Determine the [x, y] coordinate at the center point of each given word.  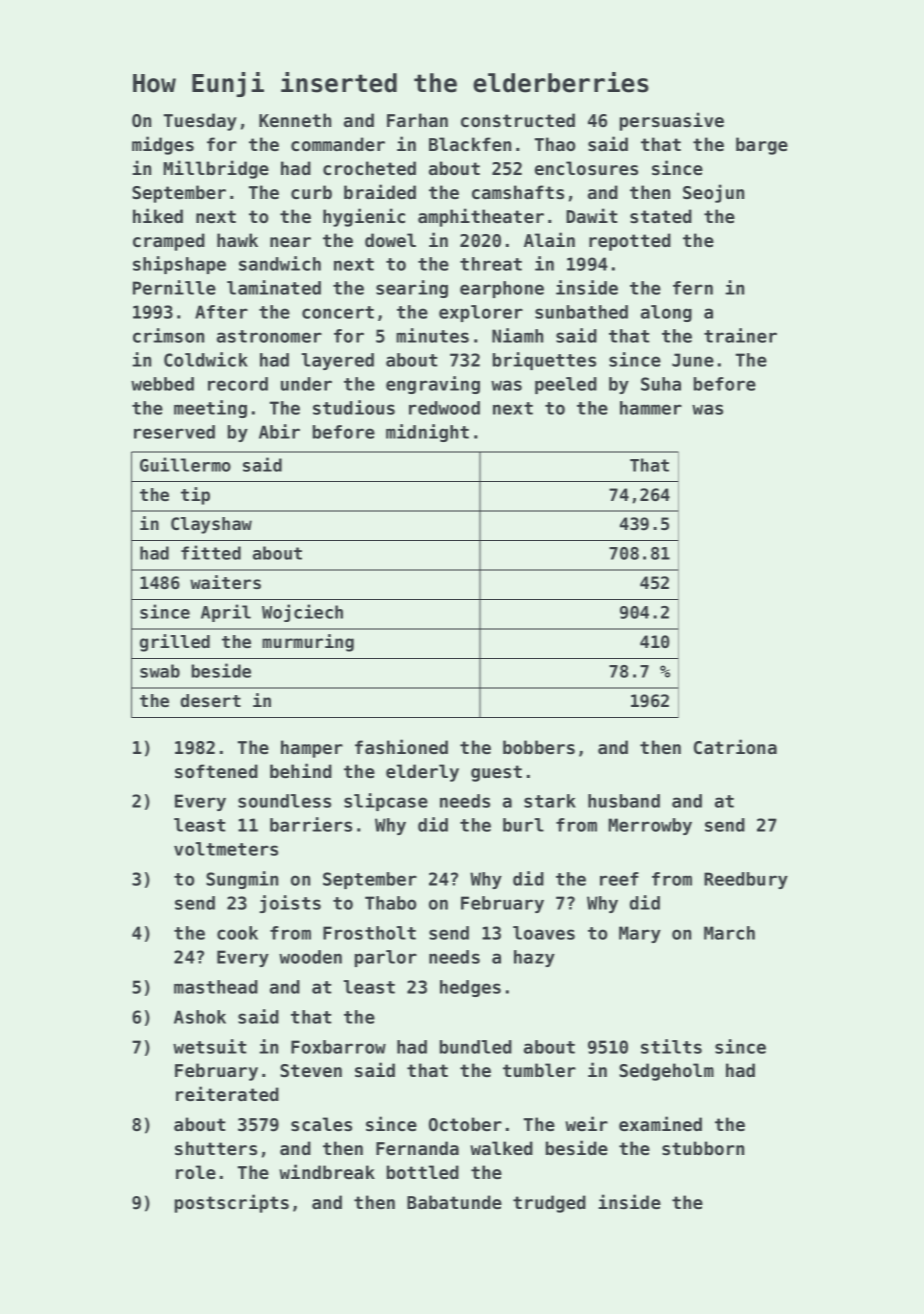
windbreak [327, 1171]
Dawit [591, 215]
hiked [158, 215]
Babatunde [454, 1202]
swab [160, 671]
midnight [427, 433]
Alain [549, 239]
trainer [740, 335]
